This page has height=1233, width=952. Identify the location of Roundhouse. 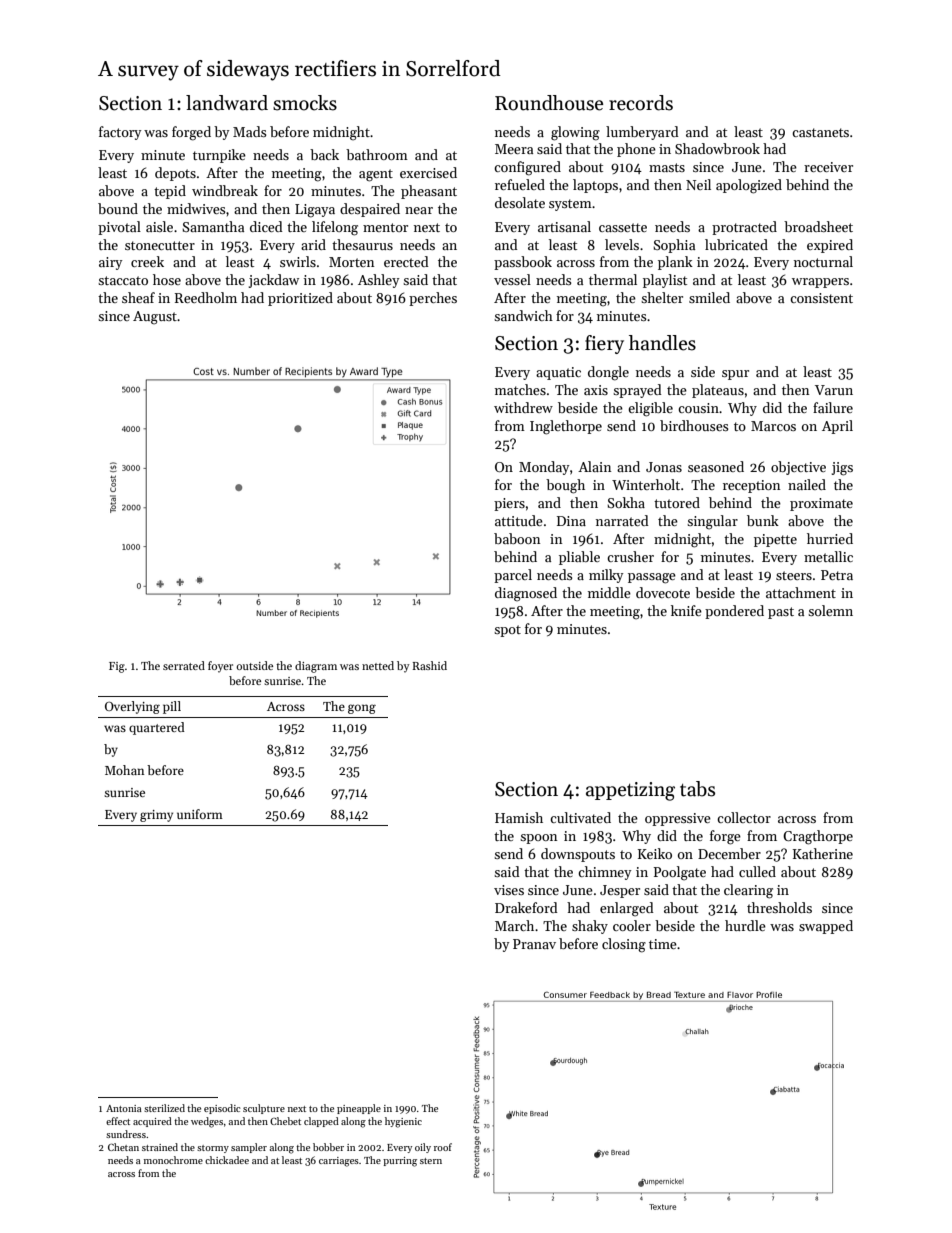
(549, 103).
